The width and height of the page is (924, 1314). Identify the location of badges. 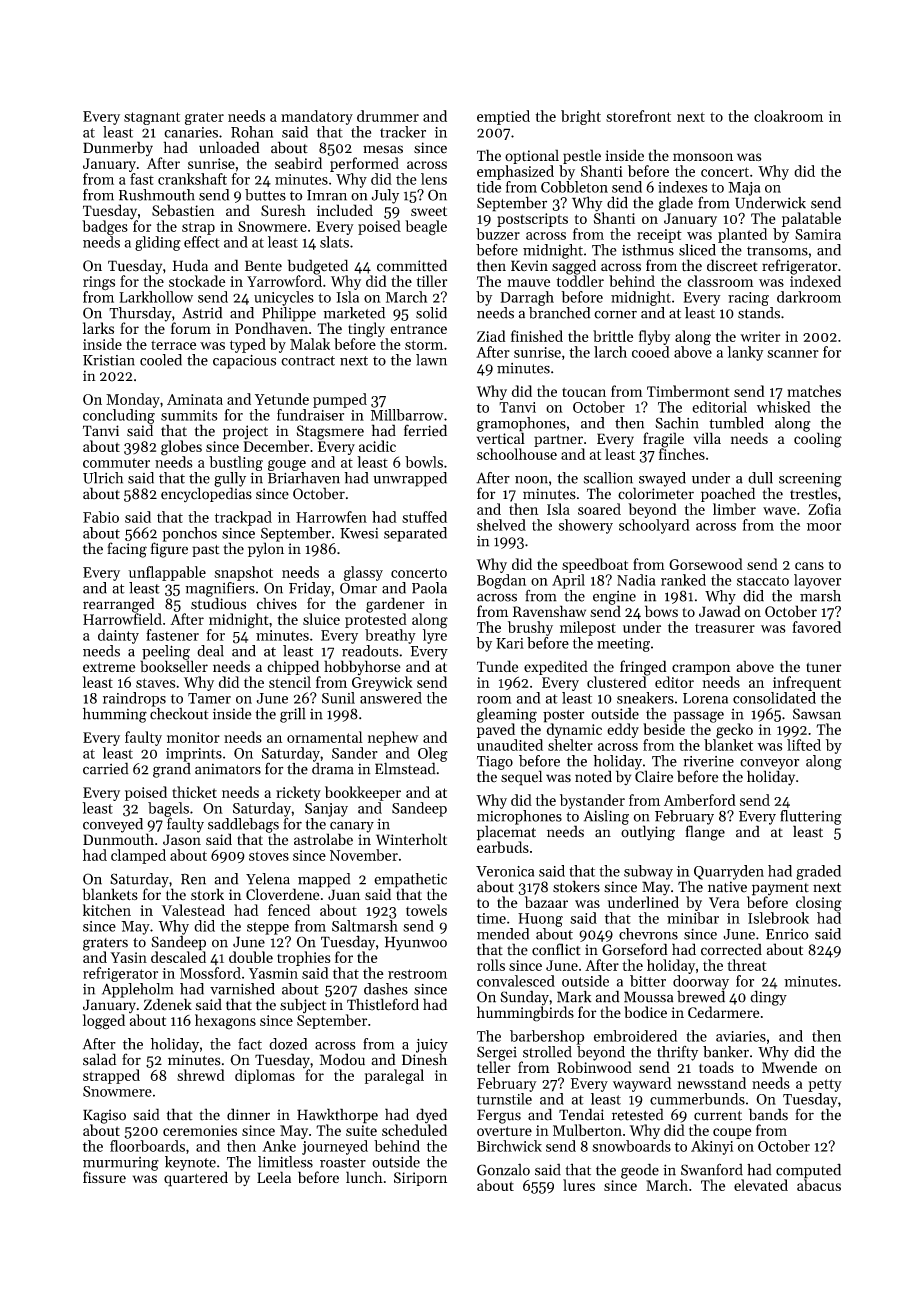
(105, 228).
